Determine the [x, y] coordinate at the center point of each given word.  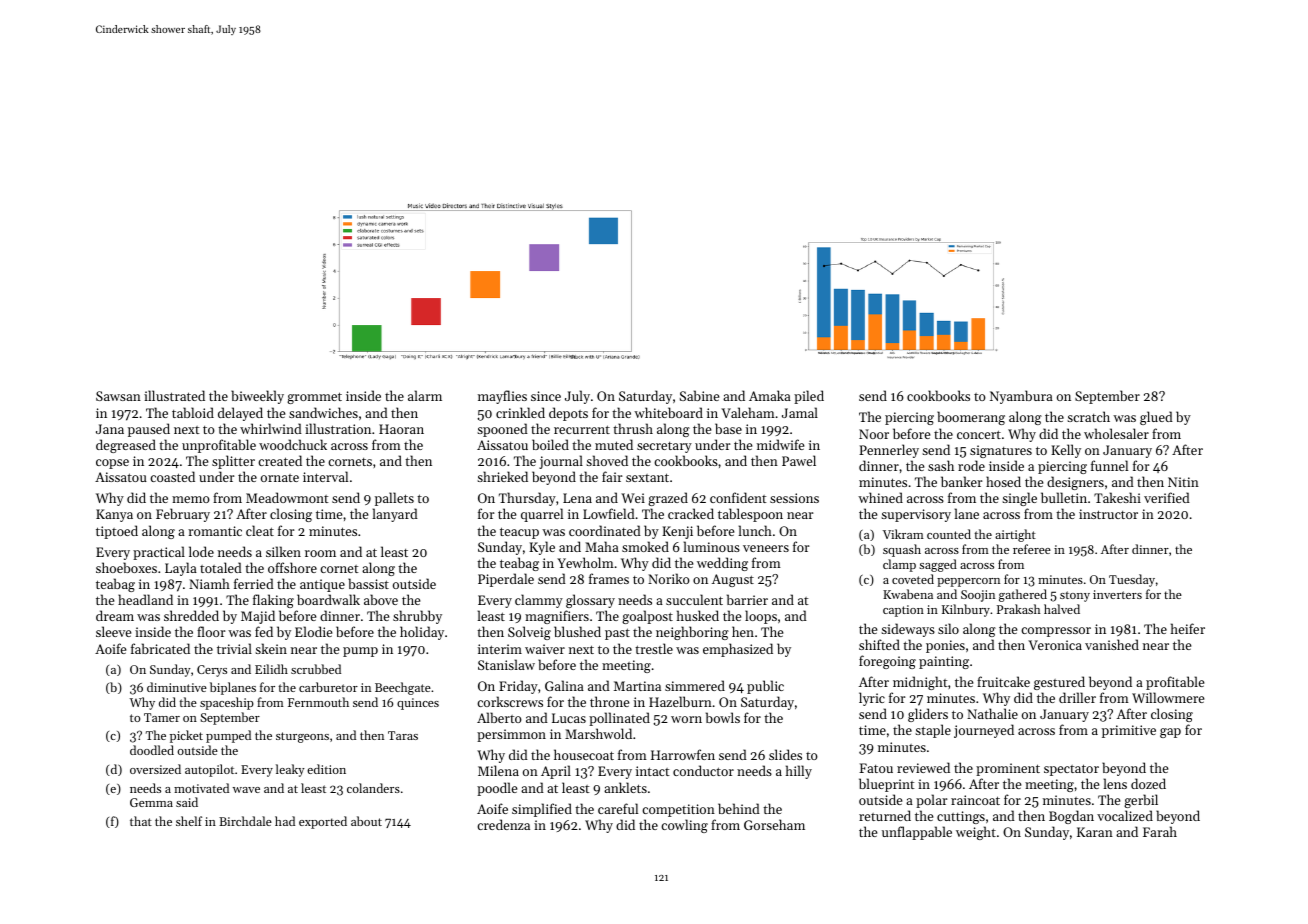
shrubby [417, 617]
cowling [684, 826]
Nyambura [1021, 397]
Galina [564, 685]
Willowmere [1168, 697]
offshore [292, 567]
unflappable [917, 833]
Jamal [800, 412]
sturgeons [302, 737]
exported [323, 822]
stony [1075, 596]
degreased [126, 446]
